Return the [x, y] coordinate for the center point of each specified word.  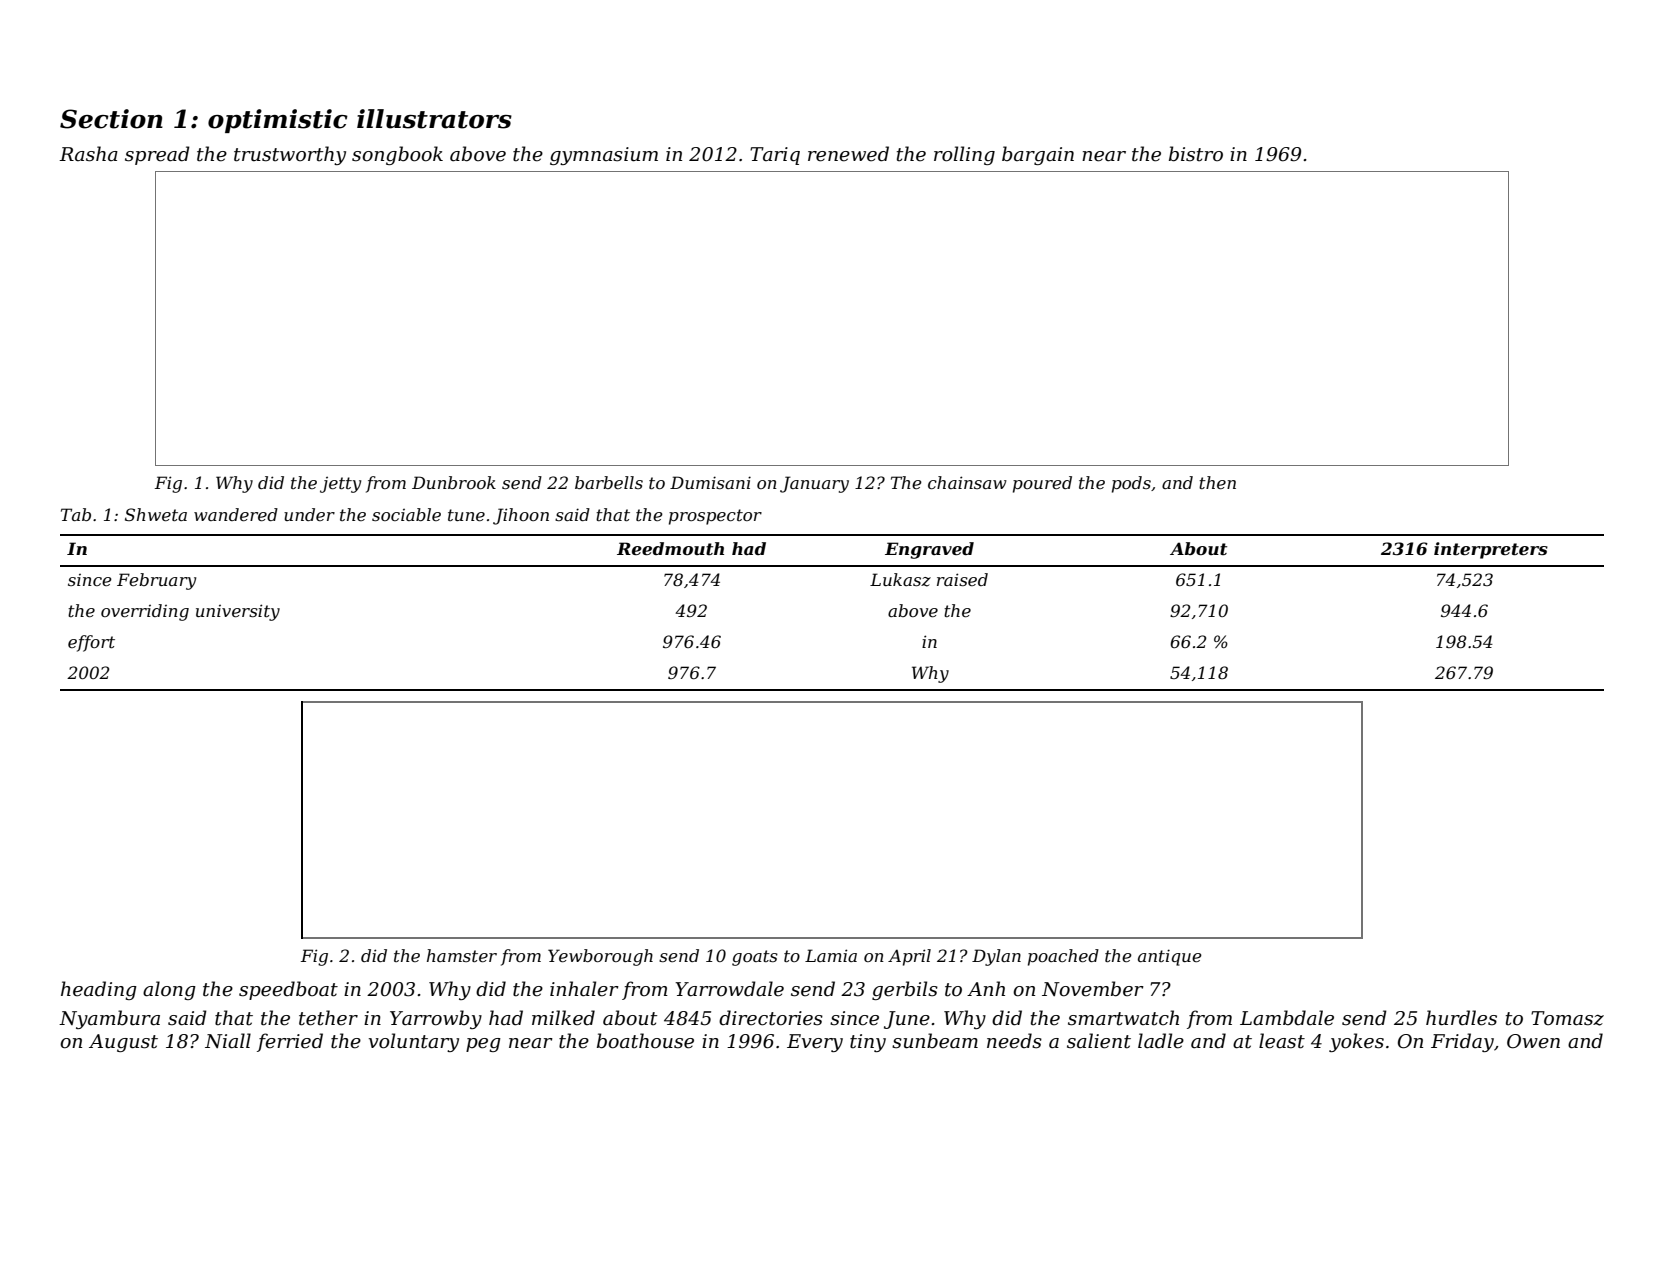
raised [962, 579]
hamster [462, 955]
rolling [964, 155]
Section [111, 119]
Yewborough [600, 957]
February [156, 581]
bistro [1196, 154]
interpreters [1491, 550]
